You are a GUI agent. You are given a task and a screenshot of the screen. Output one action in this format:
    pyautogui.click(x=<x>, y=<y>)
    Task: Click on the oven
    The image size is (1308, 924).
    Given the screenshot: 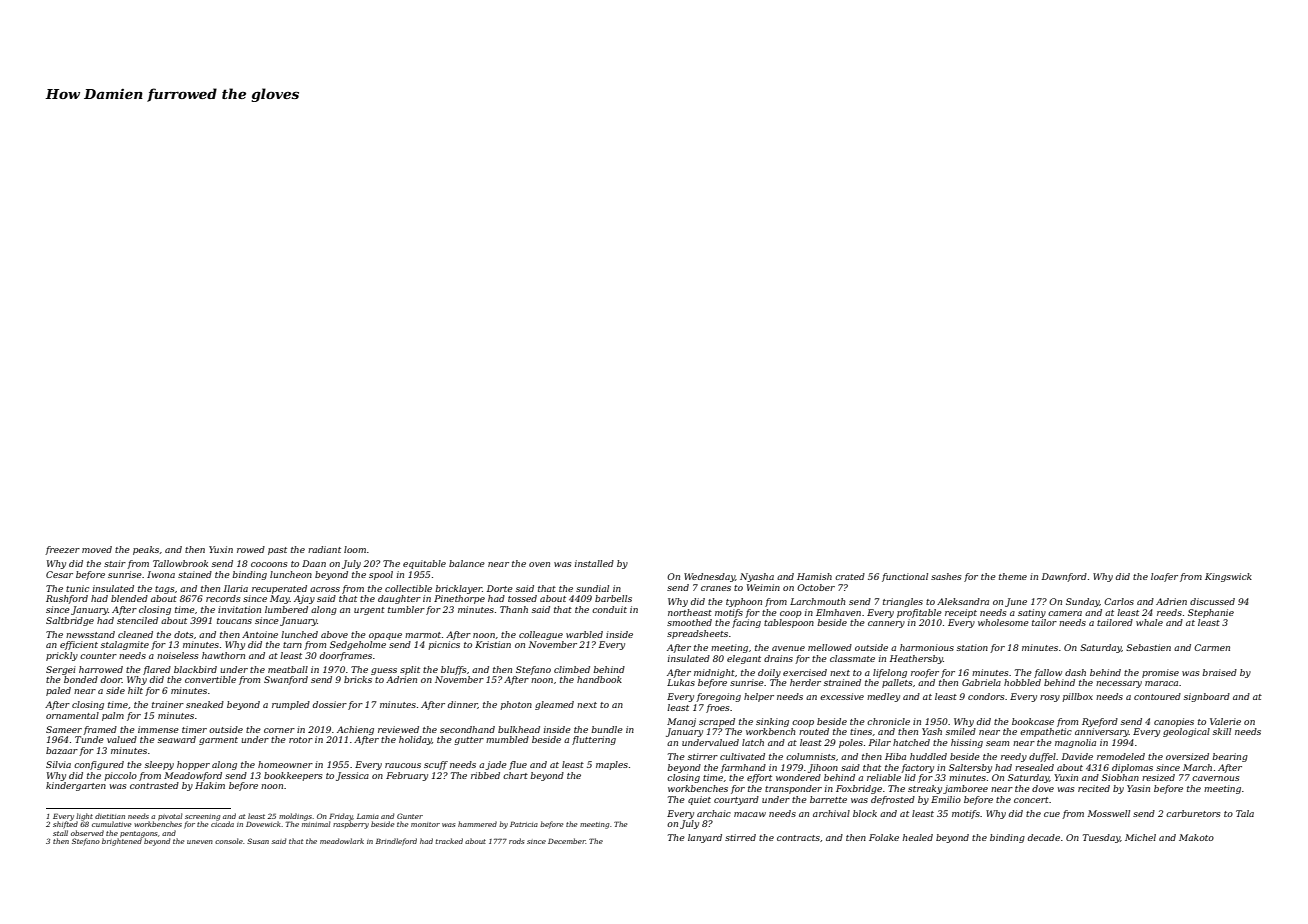 What is the action you would take?
    pyautogui.click(x=539, y=564)
